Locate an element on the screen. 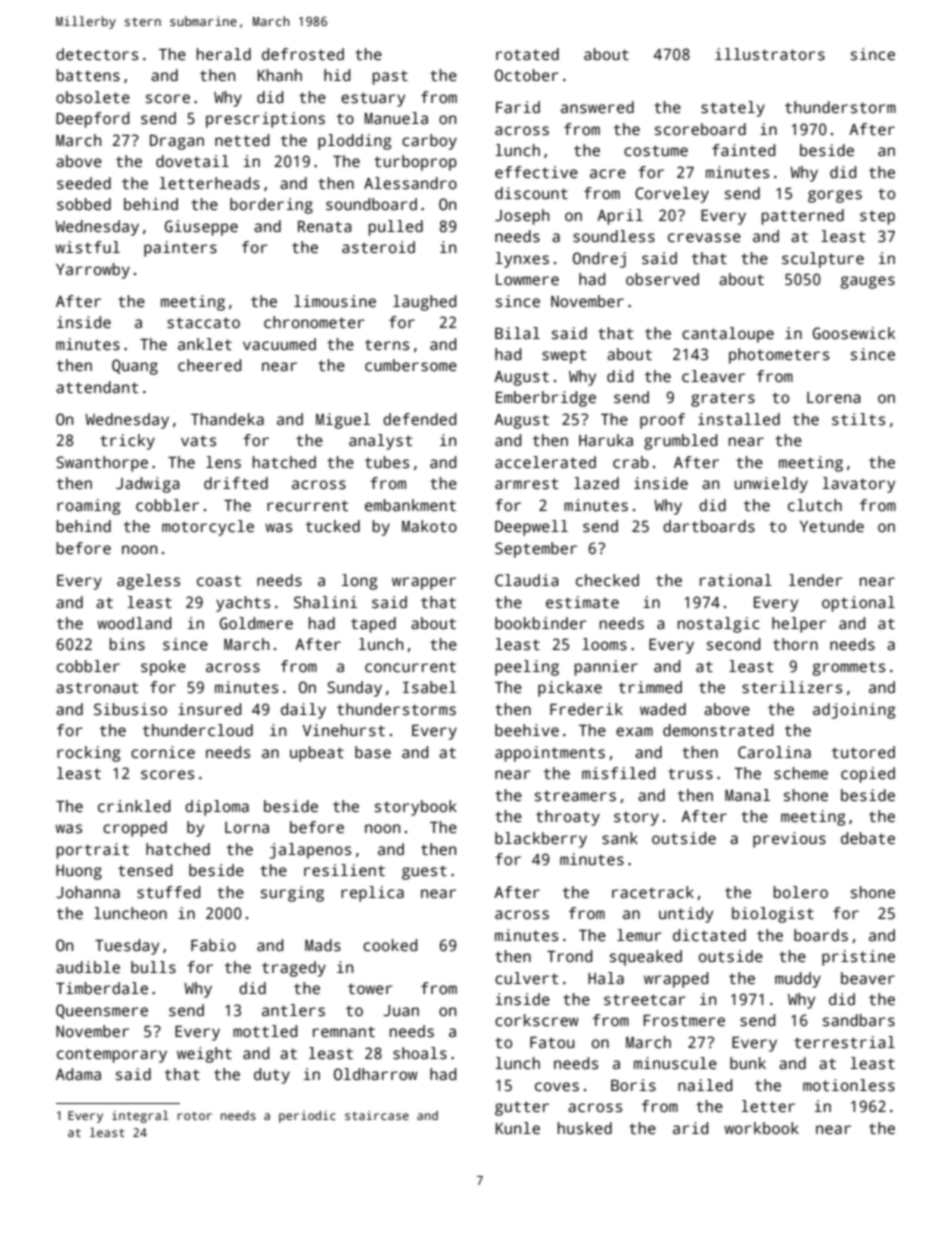 This screenshot has width=952, height=1233. prescriptions is located at coordinates (265, 120).
